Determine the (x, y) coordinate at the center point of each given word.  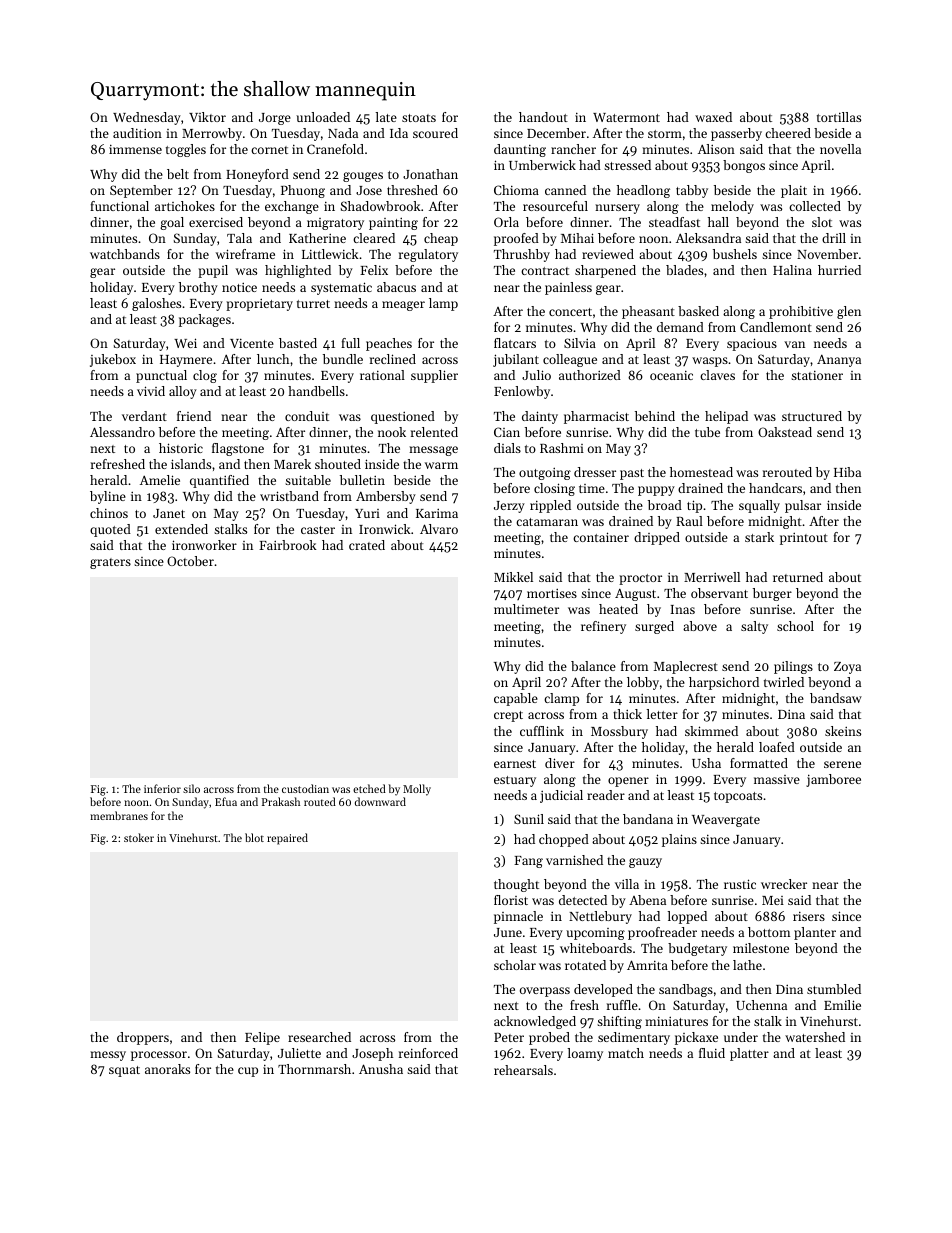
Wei (185, 343)
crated (367, 545)
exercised (216, 222)
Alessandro (122, 432)
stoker (139, 837)
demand (680, 327)
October (190, 561)
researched (319, 1037)
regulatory (428, 255)
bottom (769, 932)
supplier (434, 376)
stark (759, 537)
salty (754, 627)
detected (583, 900)
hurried (839, 270)
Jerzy (509, 507)
